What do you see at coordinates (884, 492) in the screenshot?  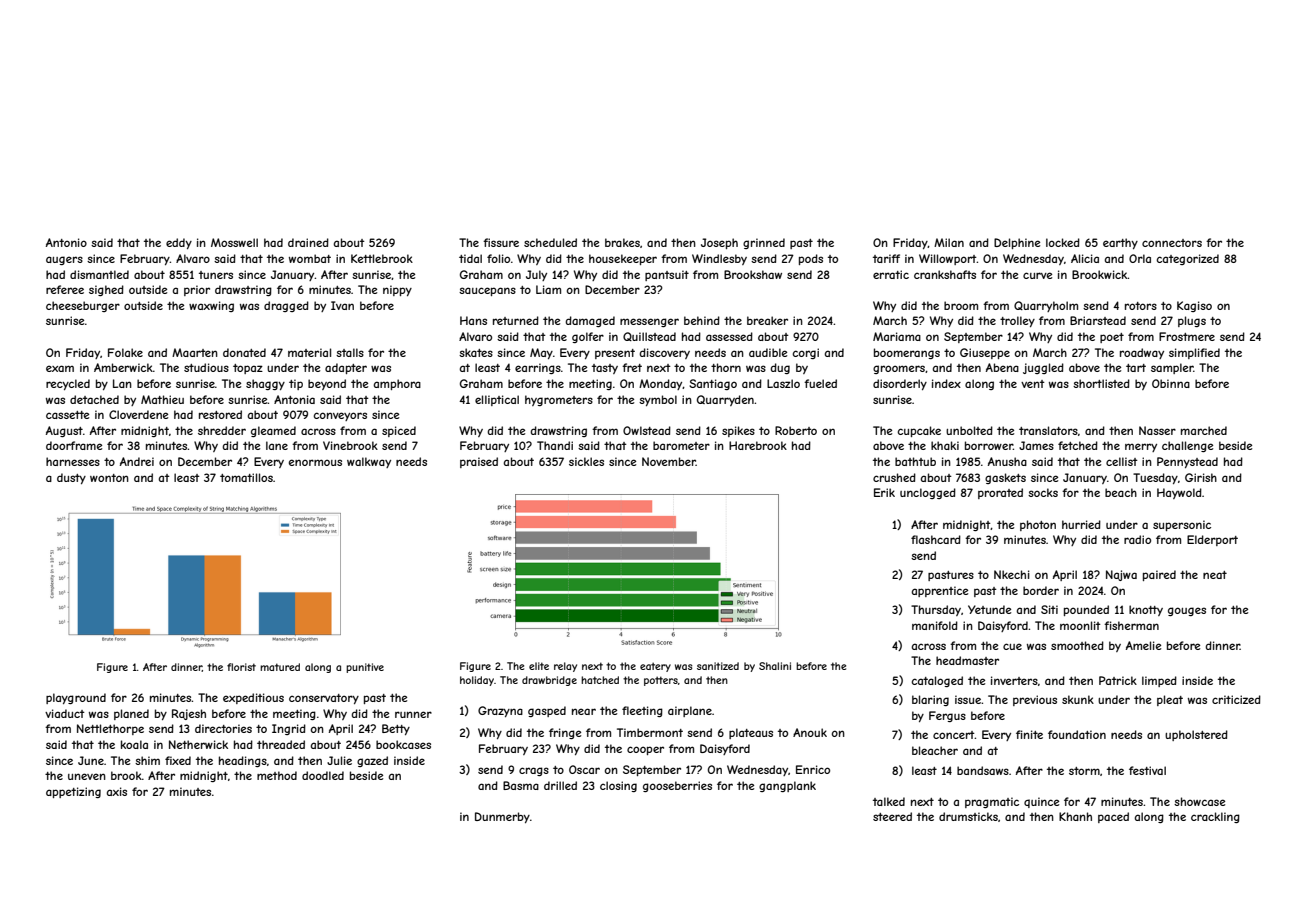 I see `Erik` at bounding box center [884, 492].
